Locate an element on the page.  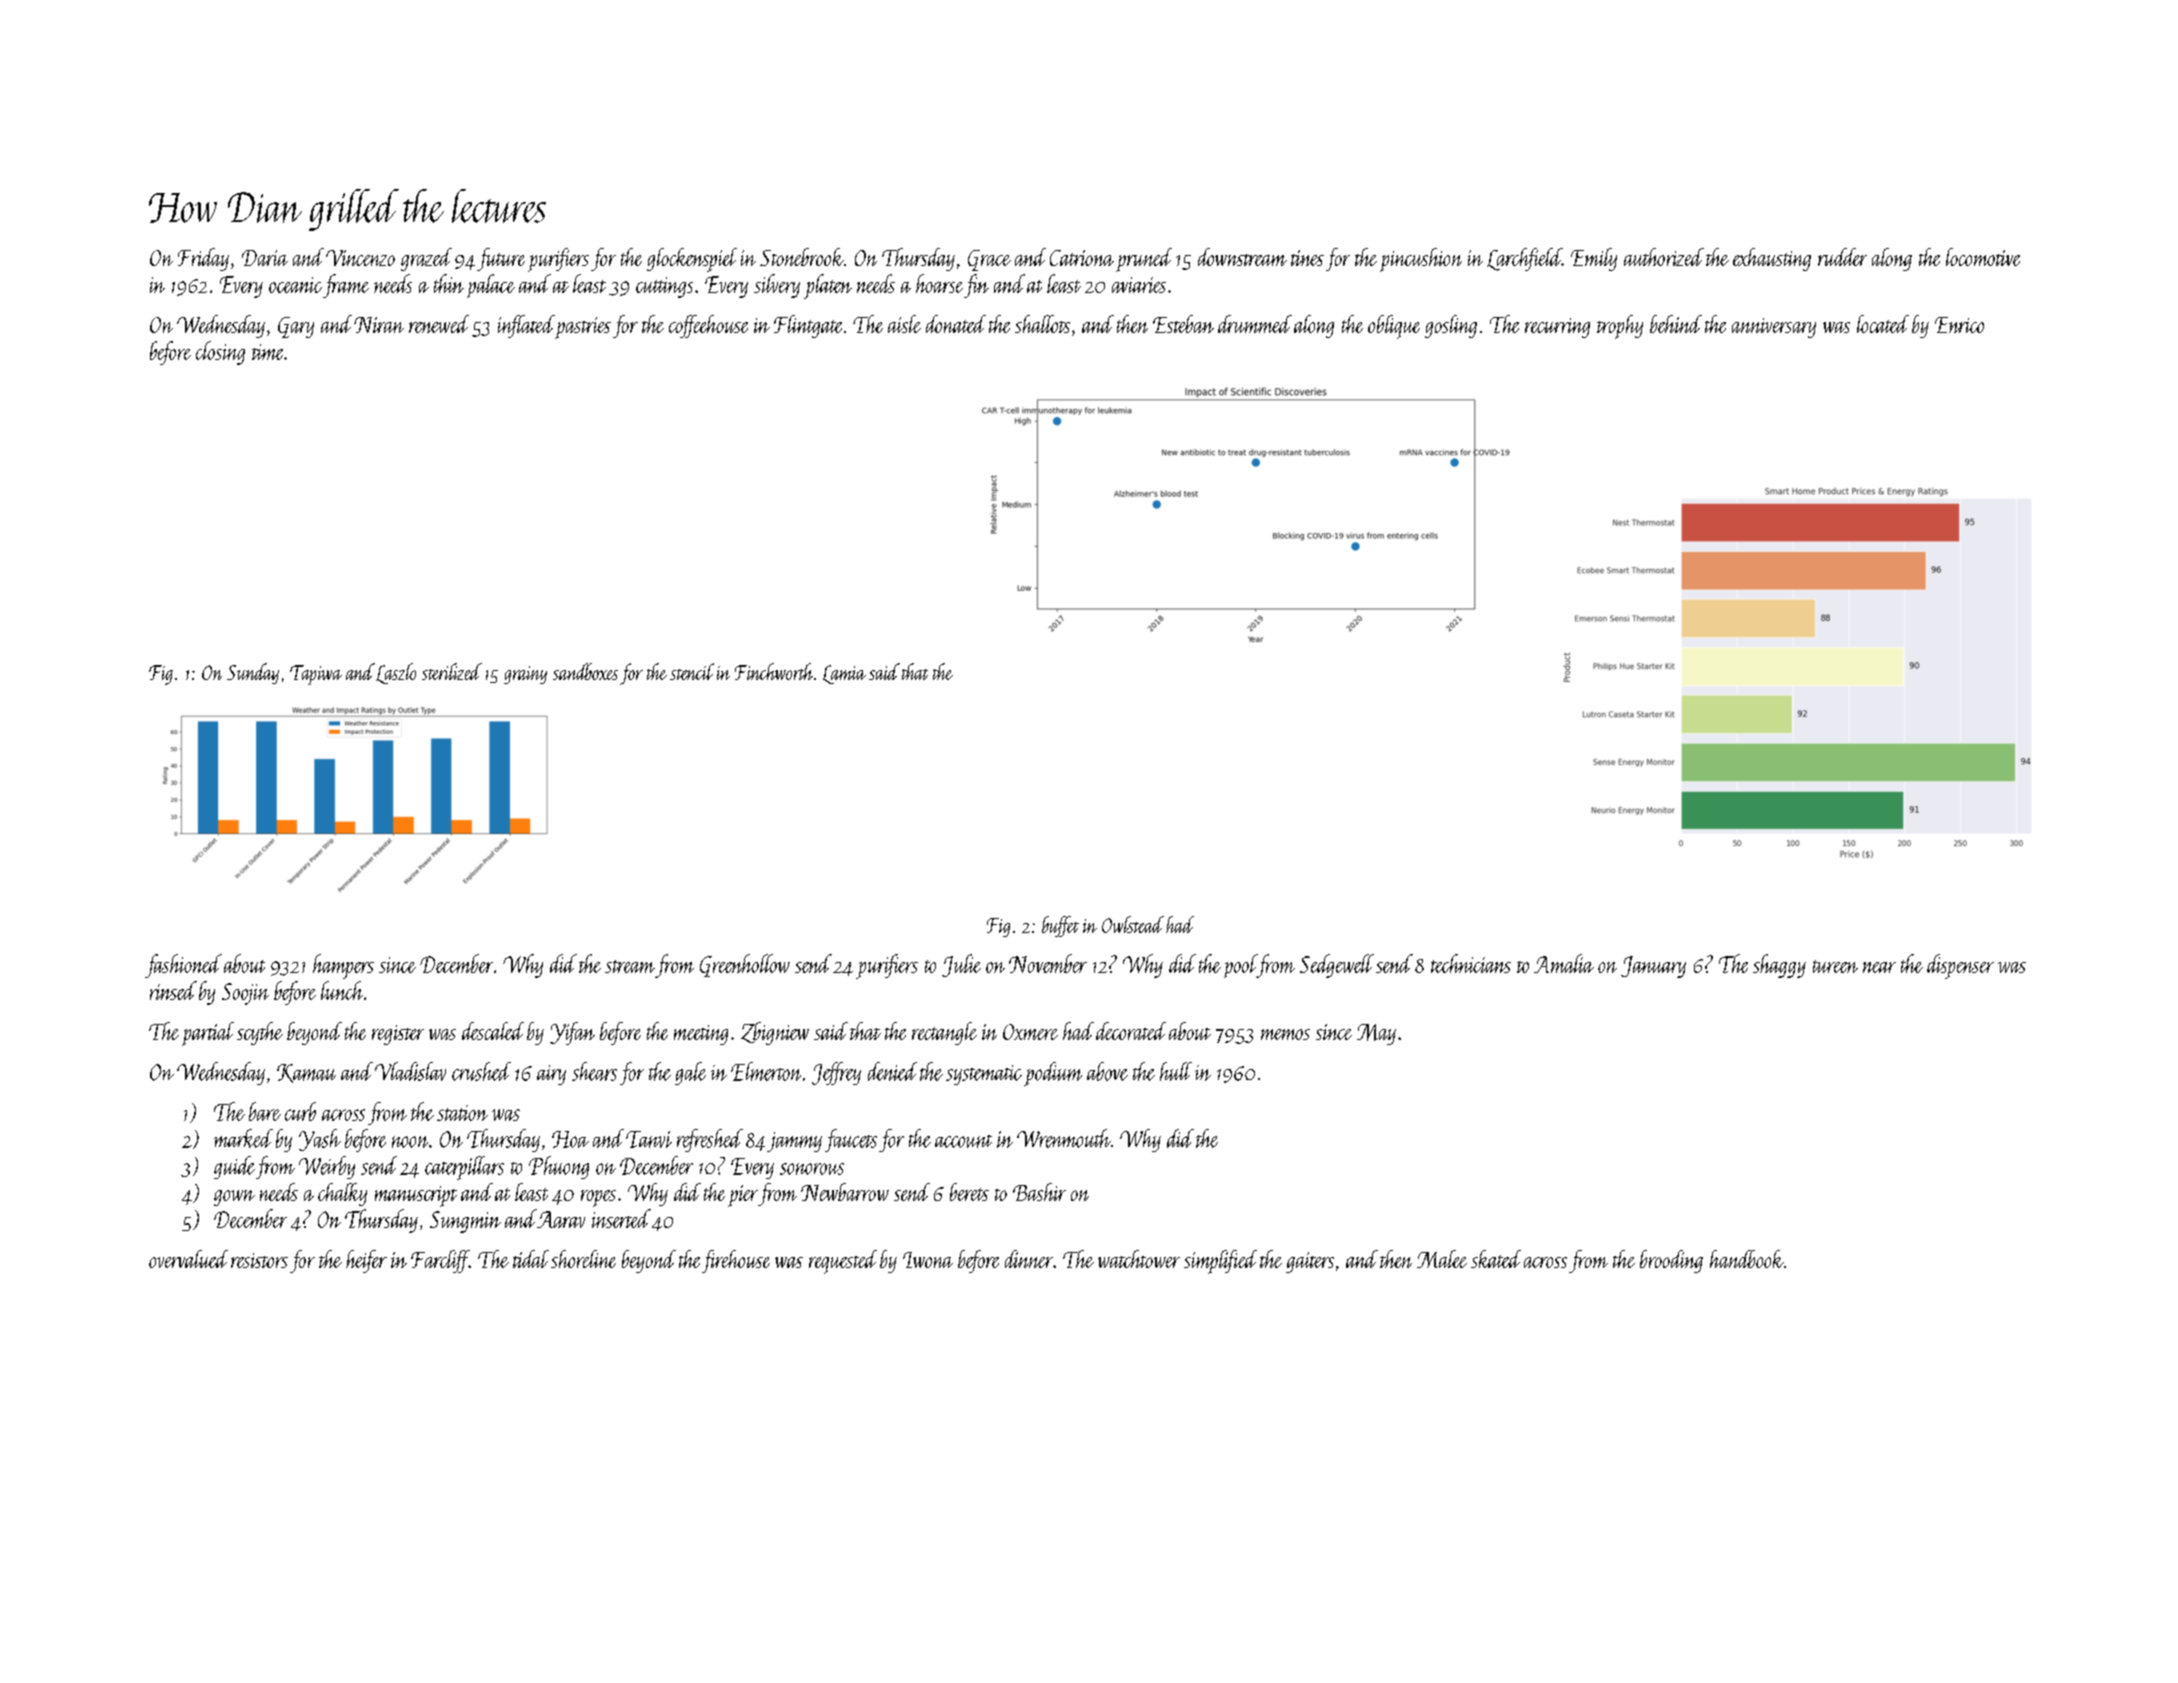
Vladislav is located at coordinates (410, 1071).
